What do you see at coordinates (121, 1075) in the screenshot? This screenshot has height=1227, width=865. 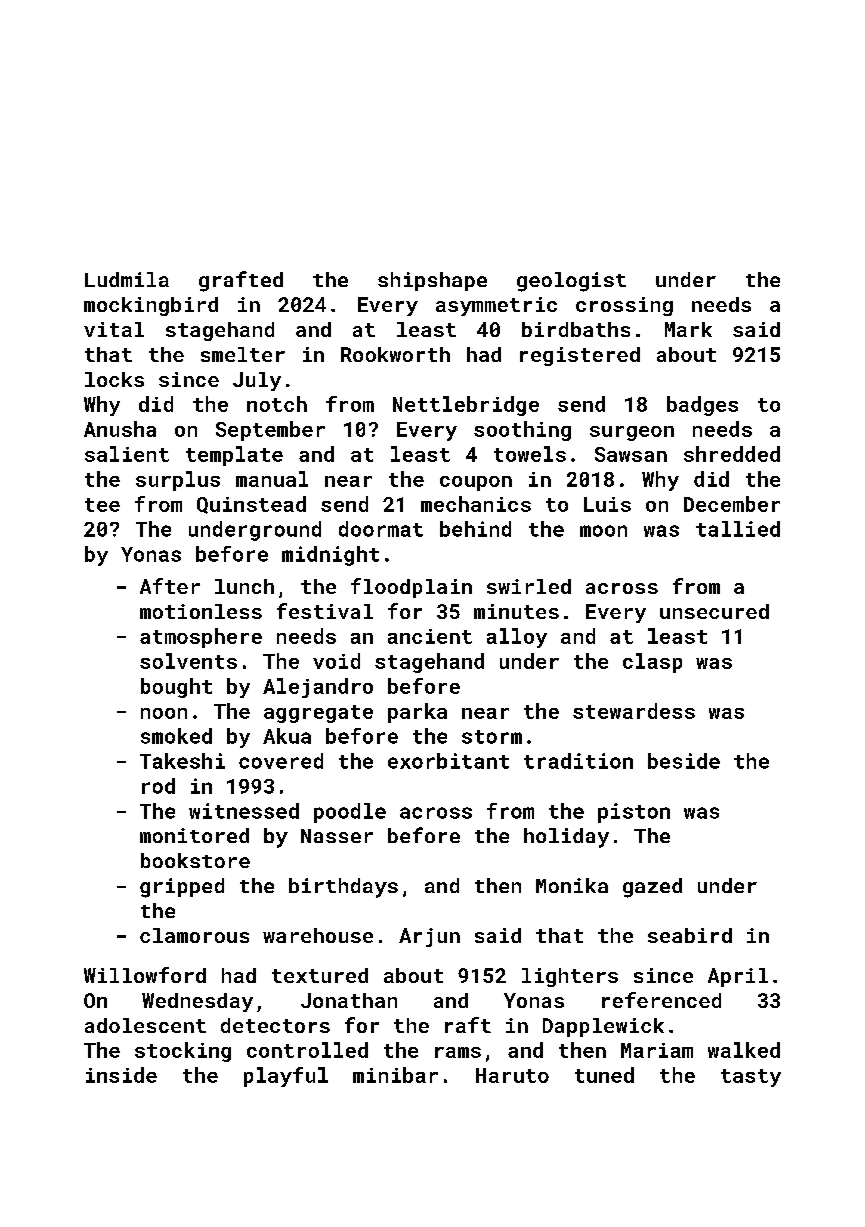 I see `inside` at bounding box center [121, 1075].
